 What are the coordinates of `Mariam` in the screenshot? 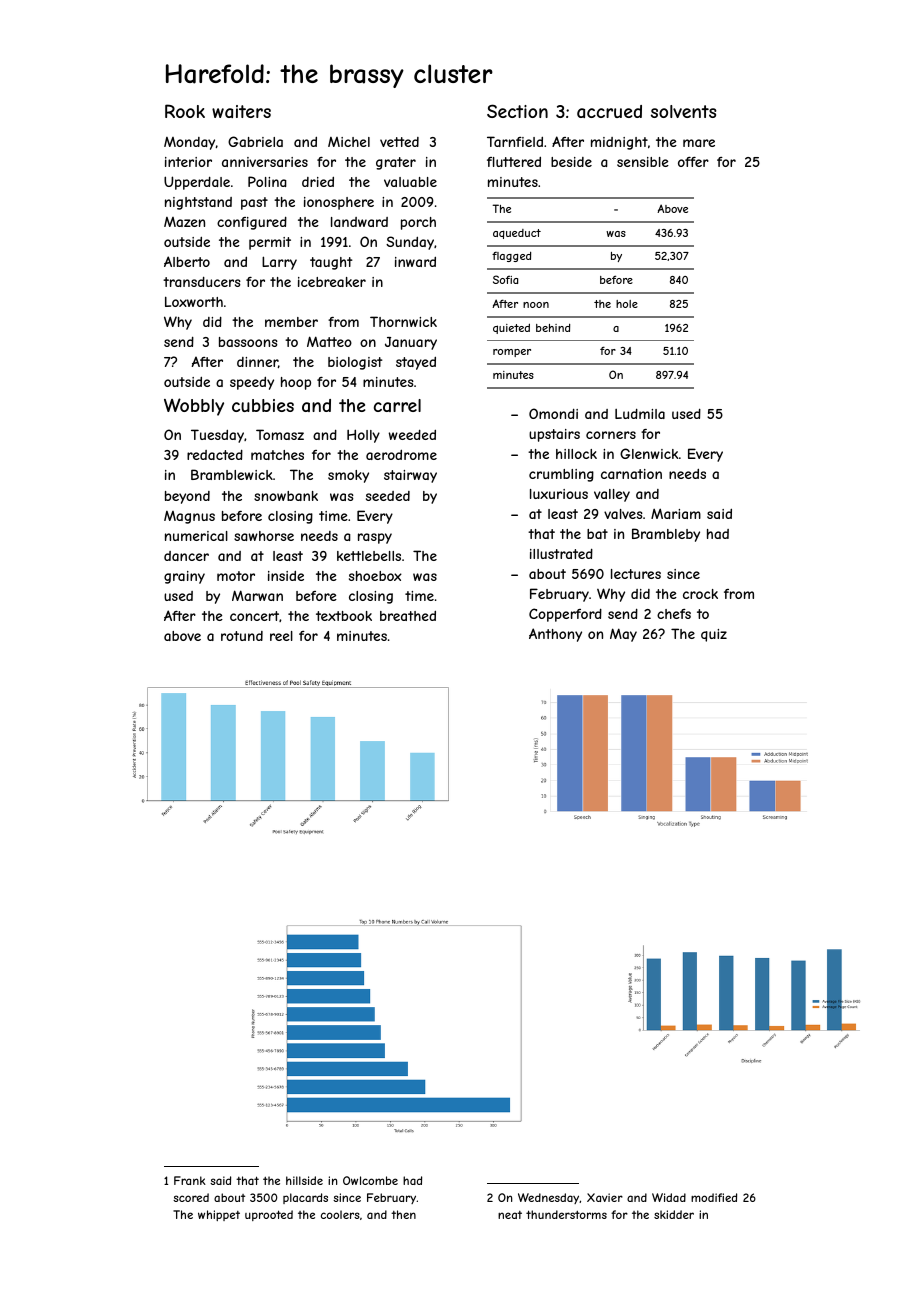 It's located at (676, 513).
